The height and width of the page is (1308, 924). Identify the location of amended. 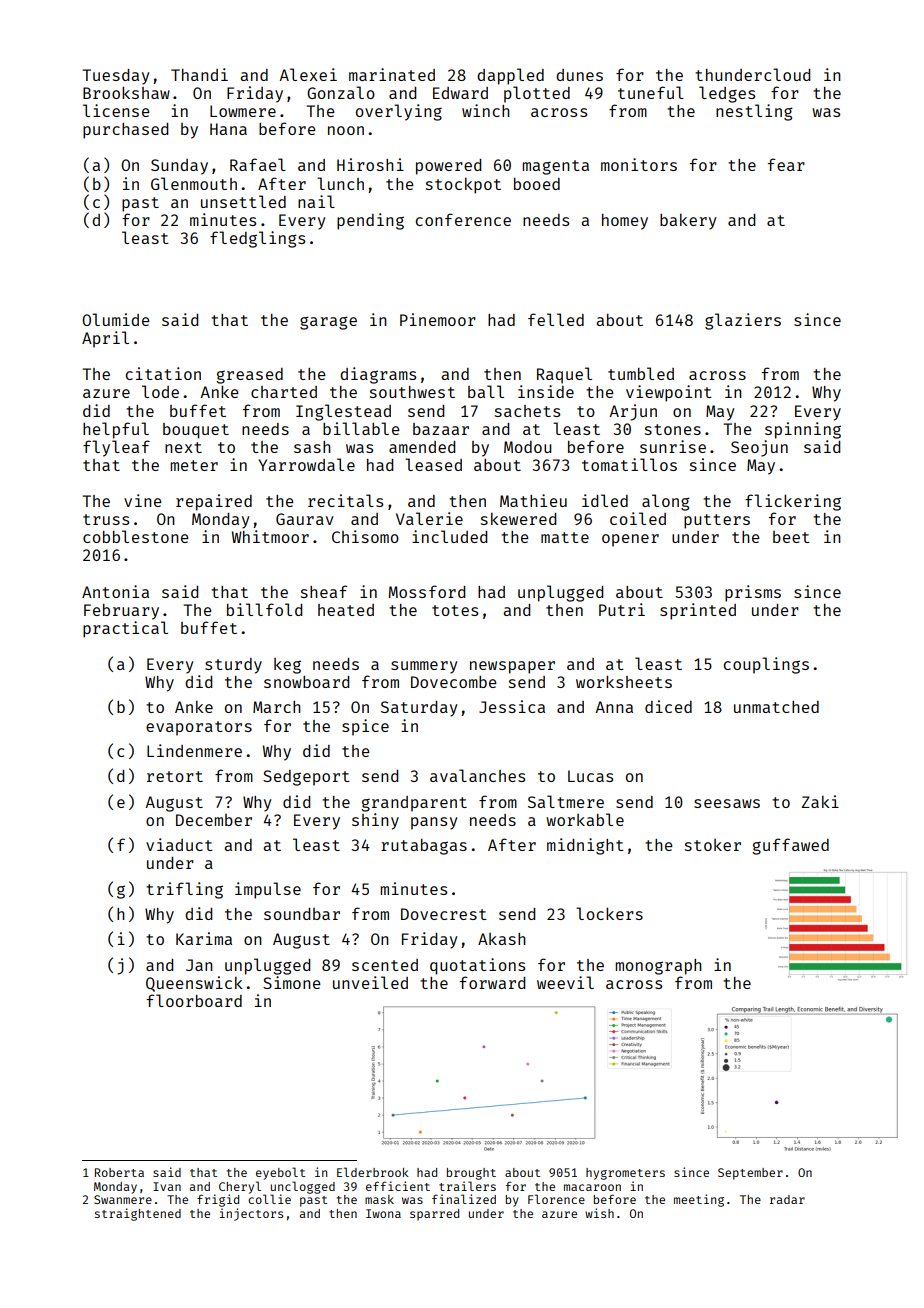
(422, 447).
